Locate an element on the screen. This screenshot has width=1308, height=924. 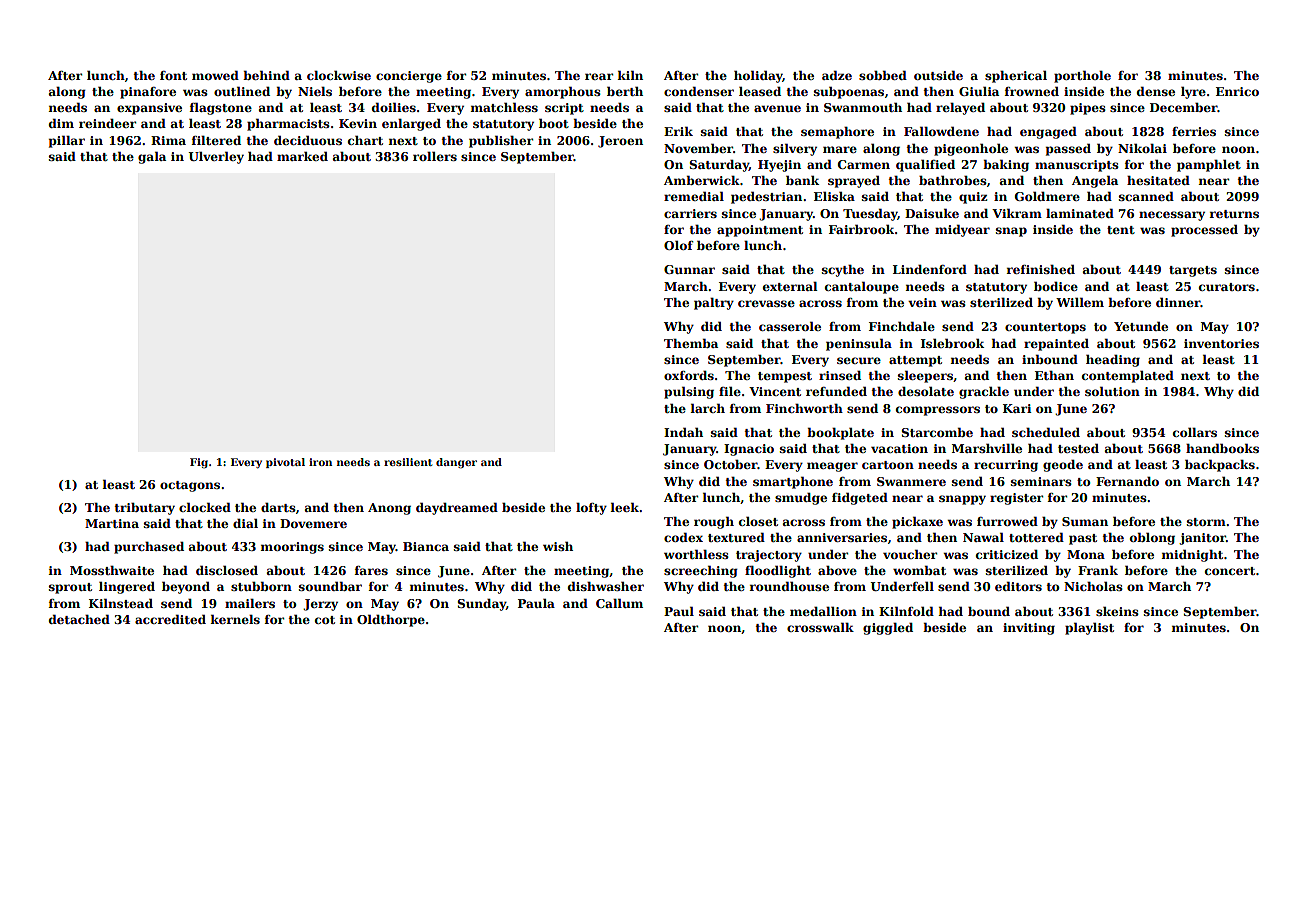
oxfords is located at coordinates (689, 375).
